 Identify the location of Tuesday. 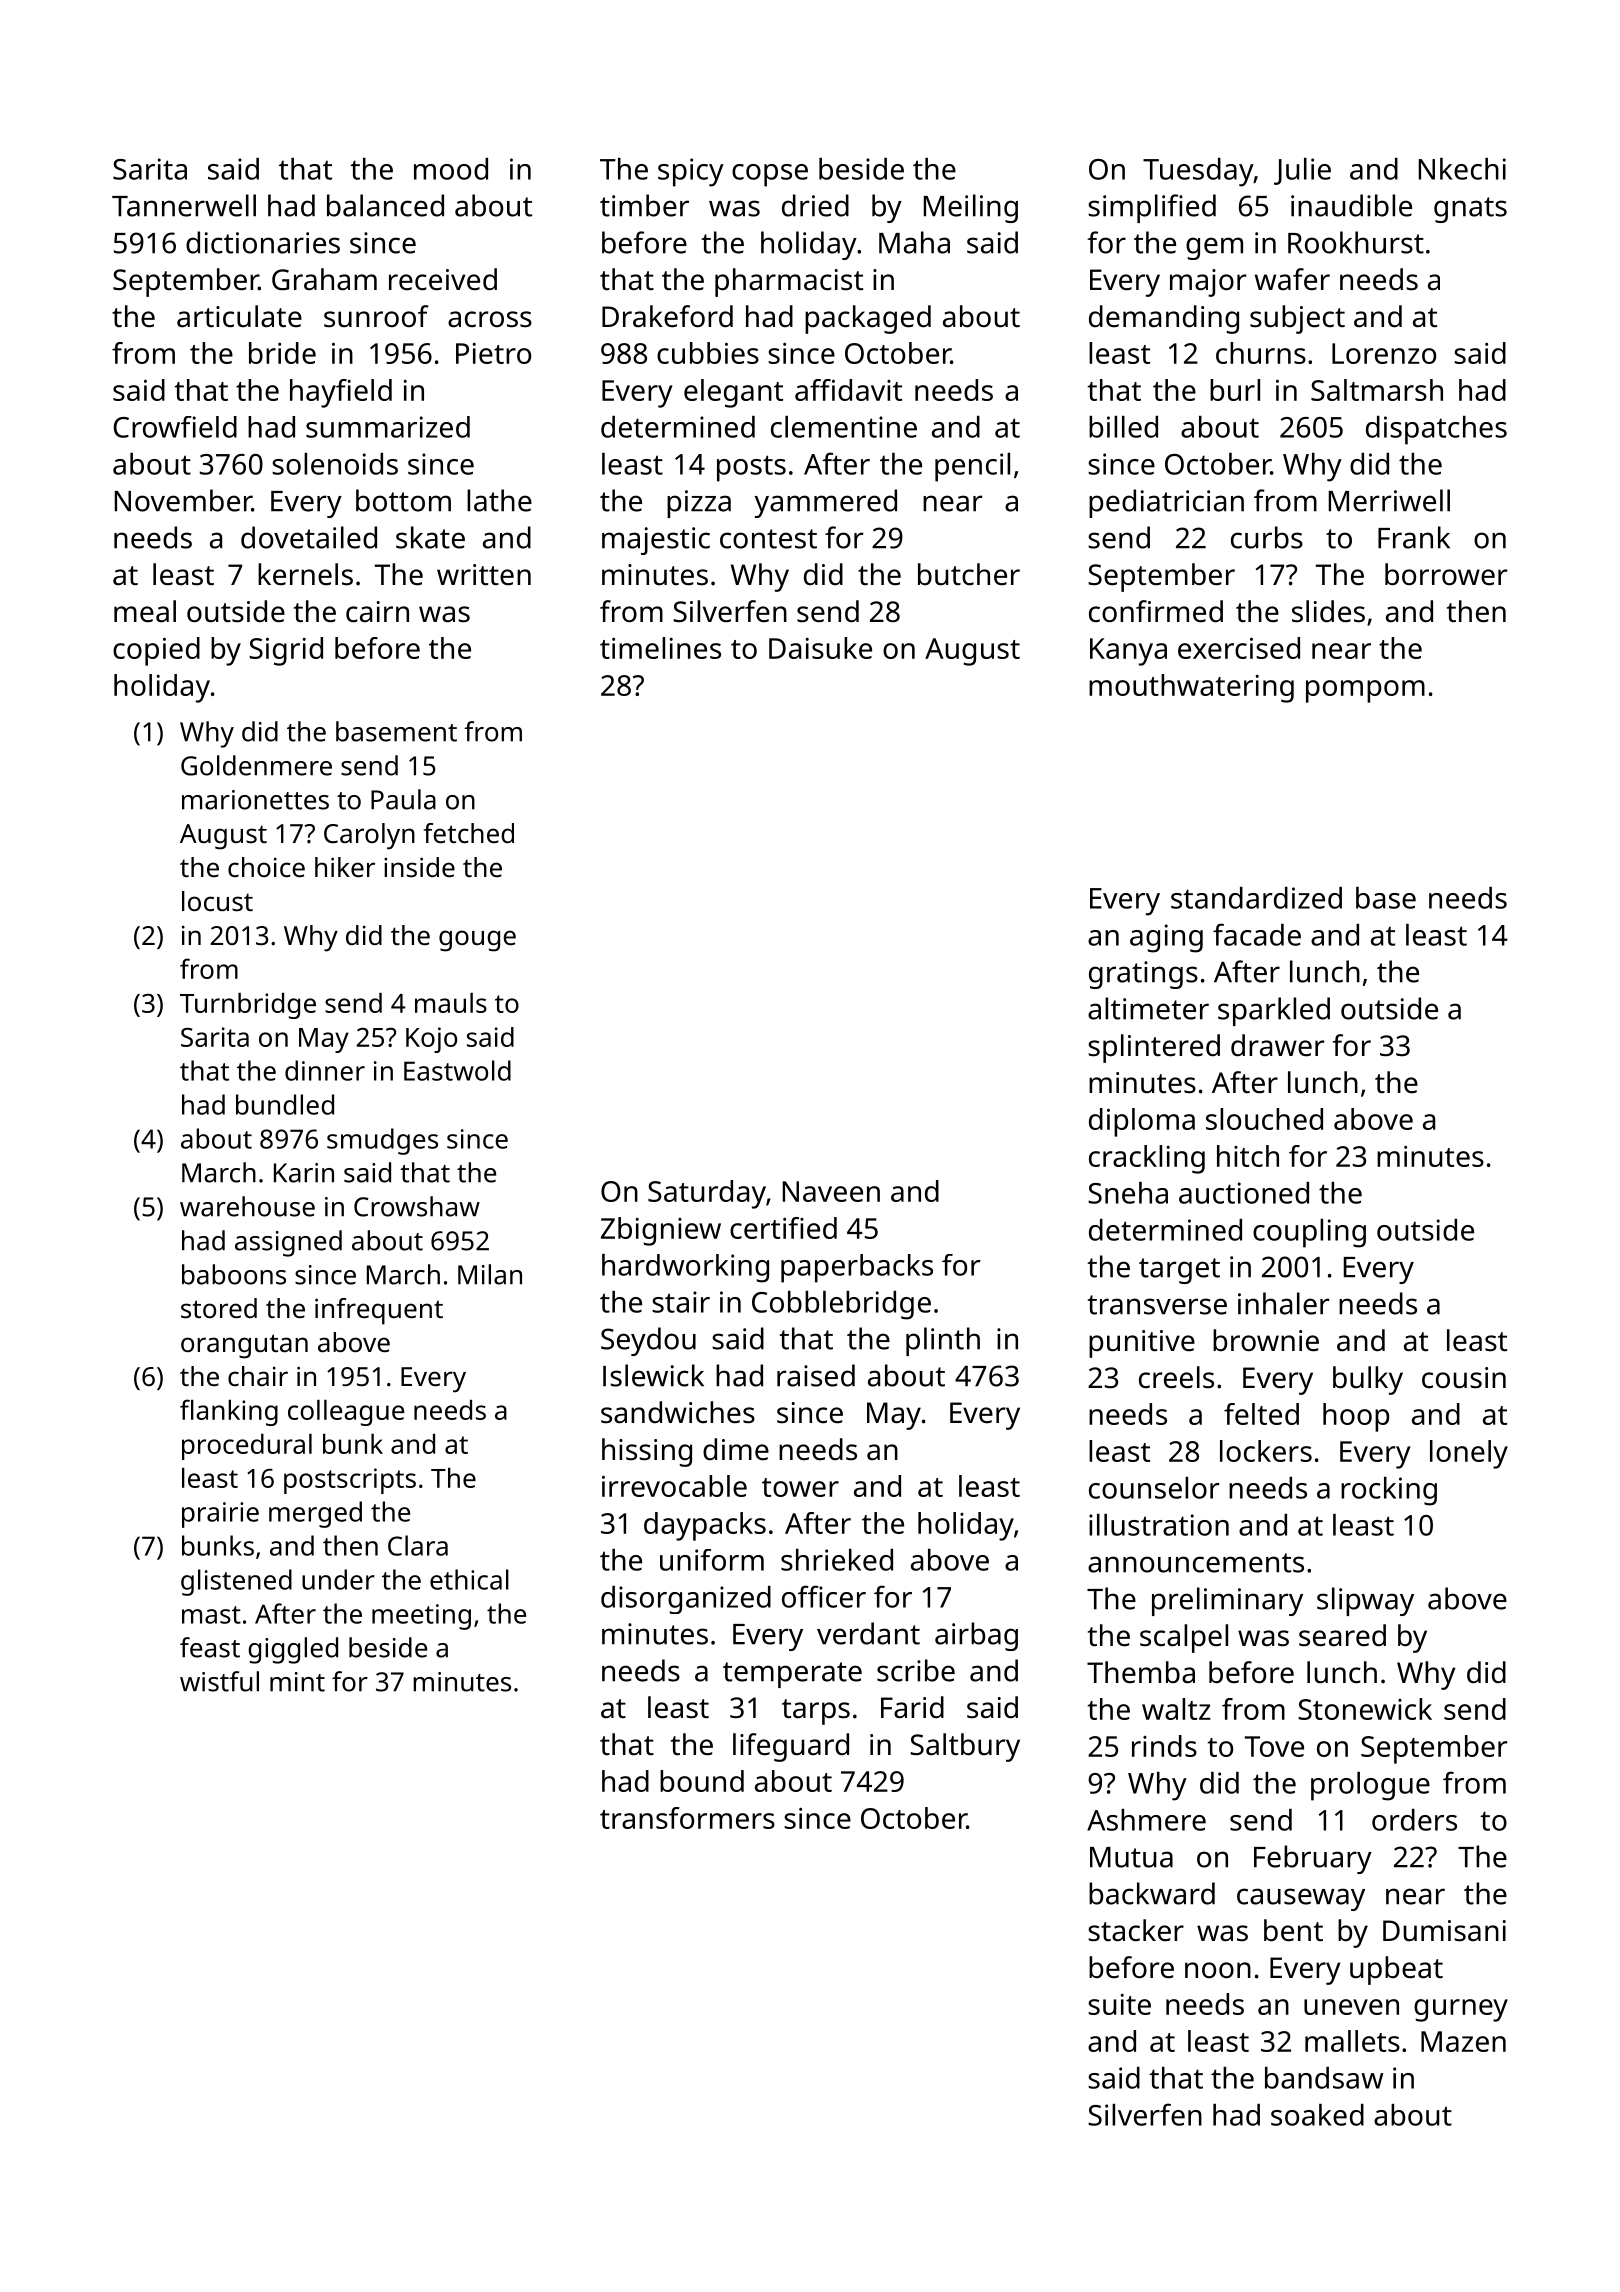
(1198, 172).
